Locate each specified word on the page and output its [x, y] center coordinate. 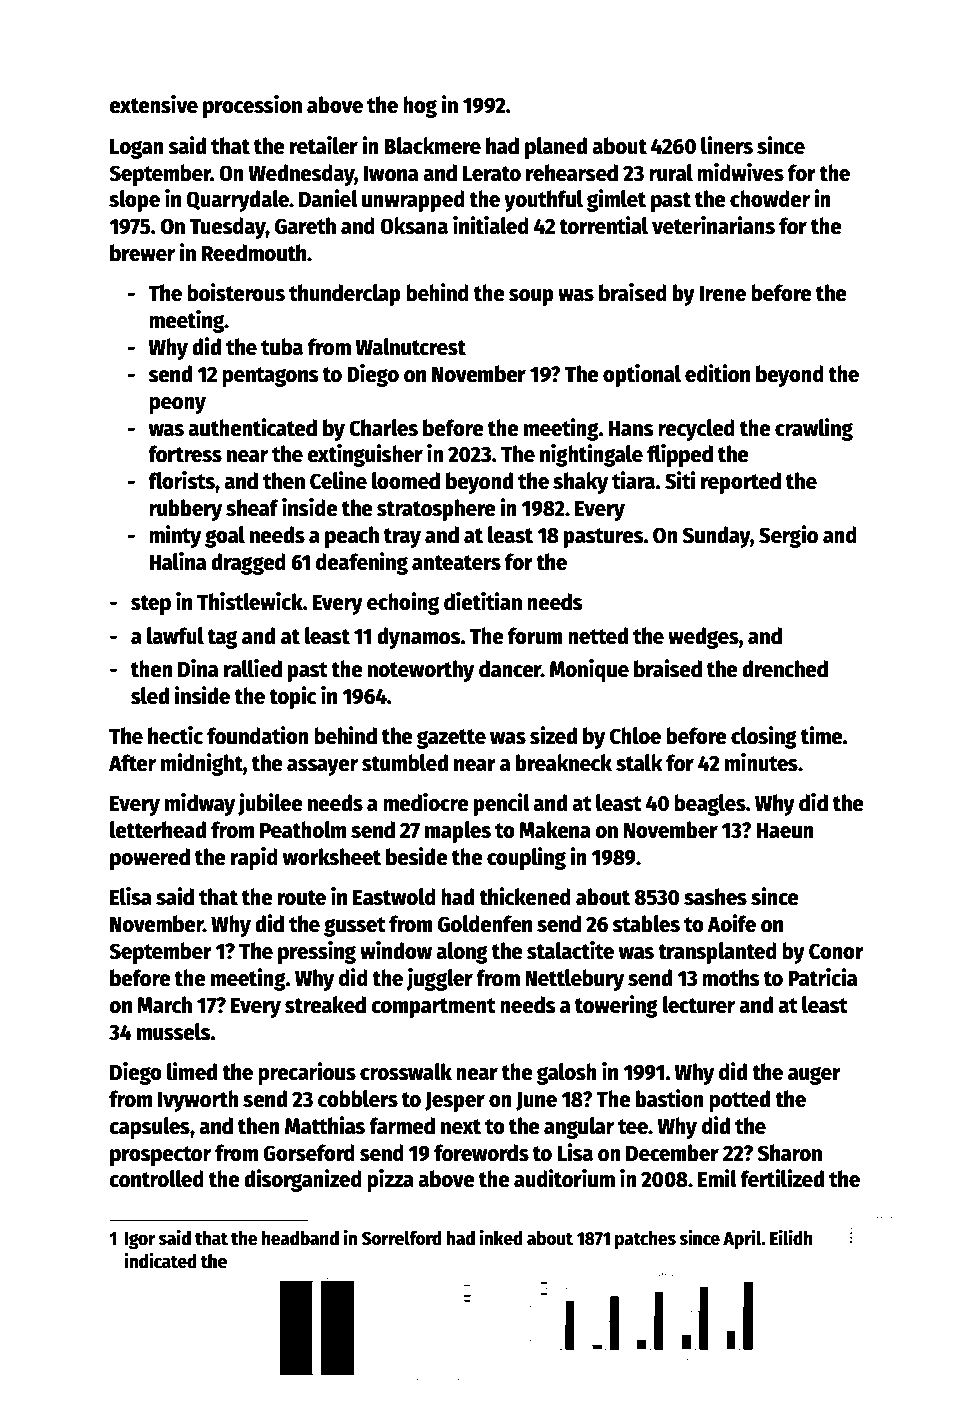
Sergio [788, 536]
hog [420, 107]
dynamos [419, 638]
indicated [160, 1261]
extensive [153, 104]
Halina [177, 561]
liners [727, 145]
